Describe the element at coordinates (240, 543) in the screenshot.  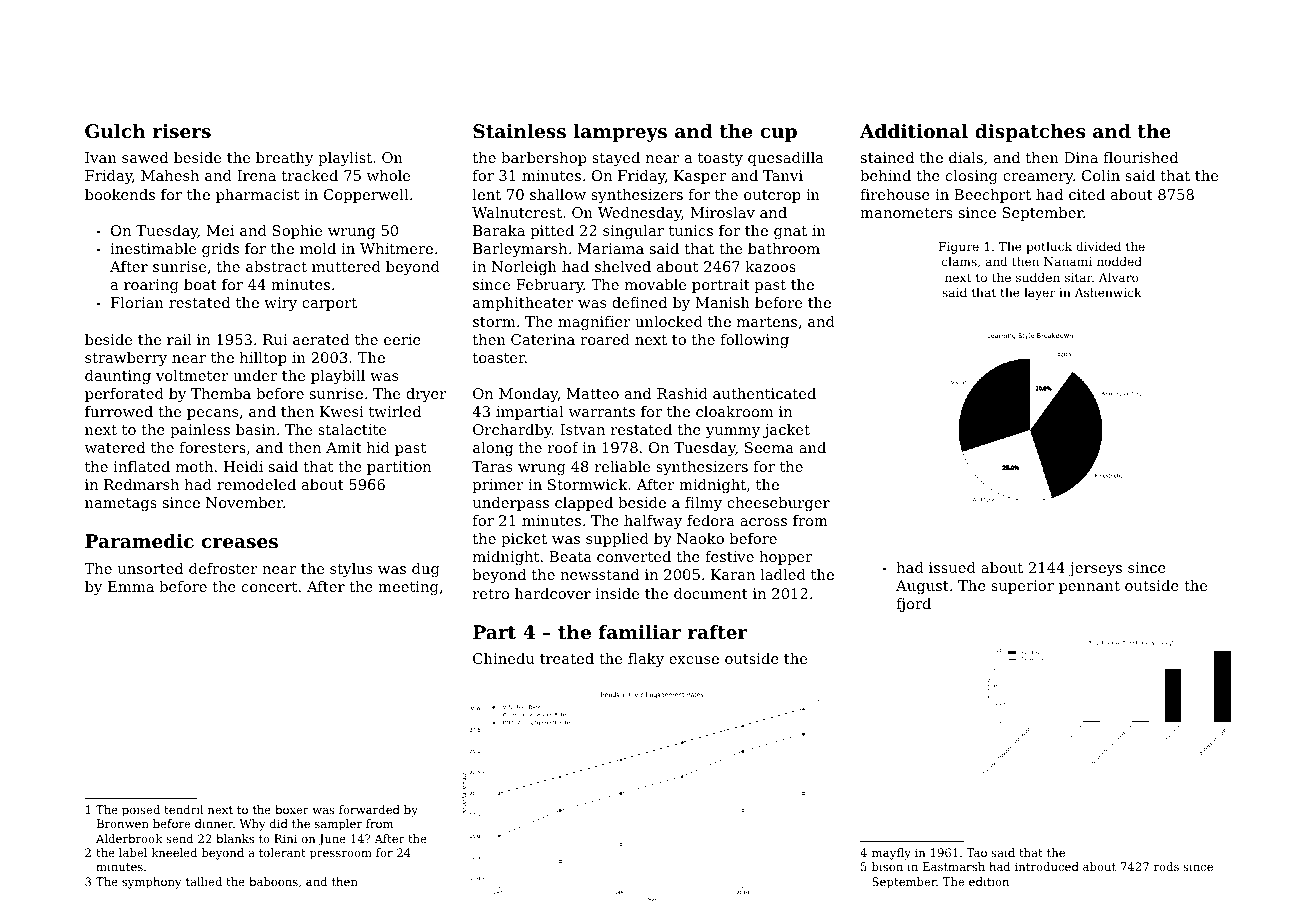
I see `creases` at that location.
